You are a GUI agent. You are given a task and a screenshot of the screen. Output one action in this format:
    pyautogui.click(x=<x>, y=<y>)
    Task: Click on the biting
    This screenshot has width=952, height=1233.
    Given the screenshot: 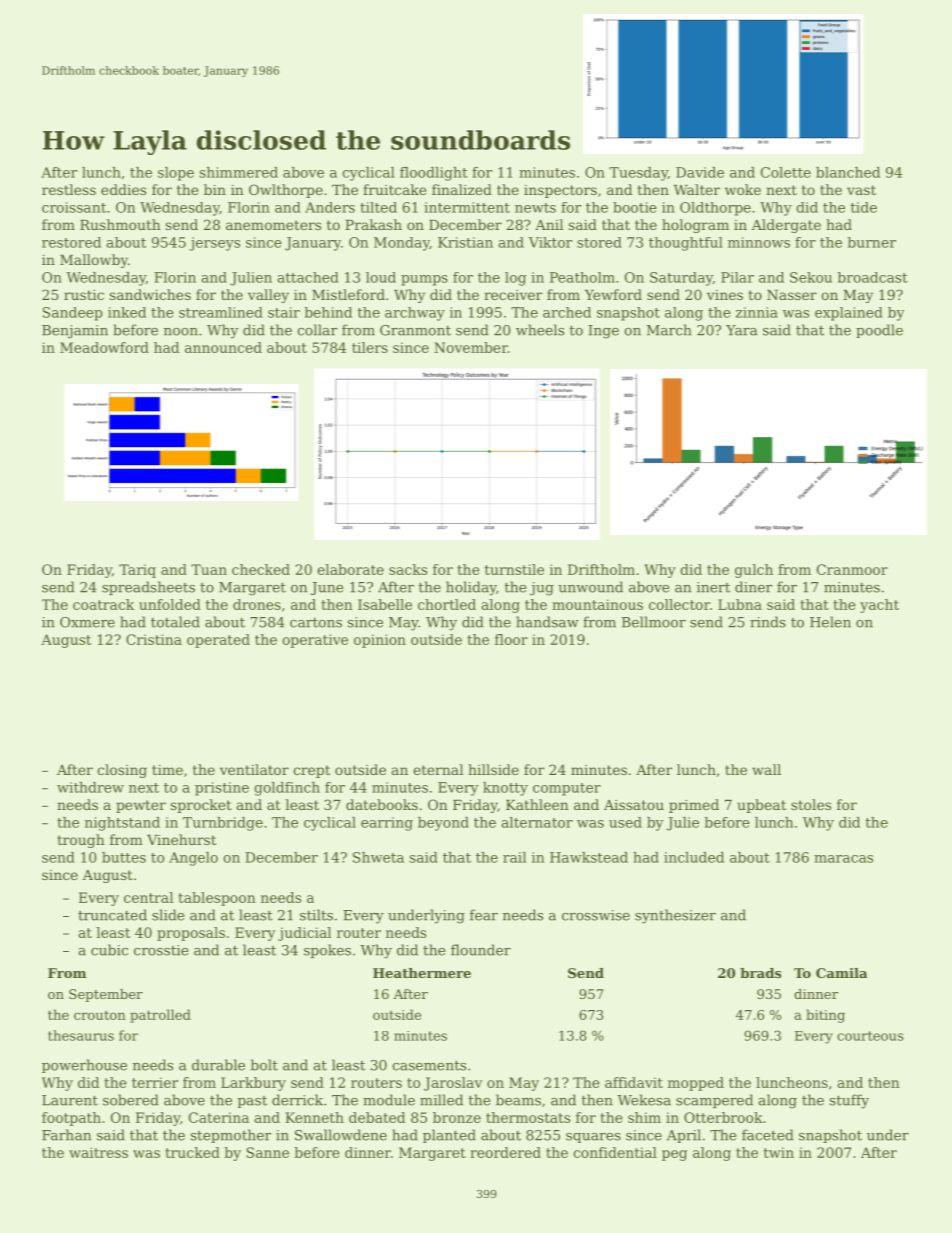 What is the action you would take?
    pyautogui.click(x=825, y=1016)
